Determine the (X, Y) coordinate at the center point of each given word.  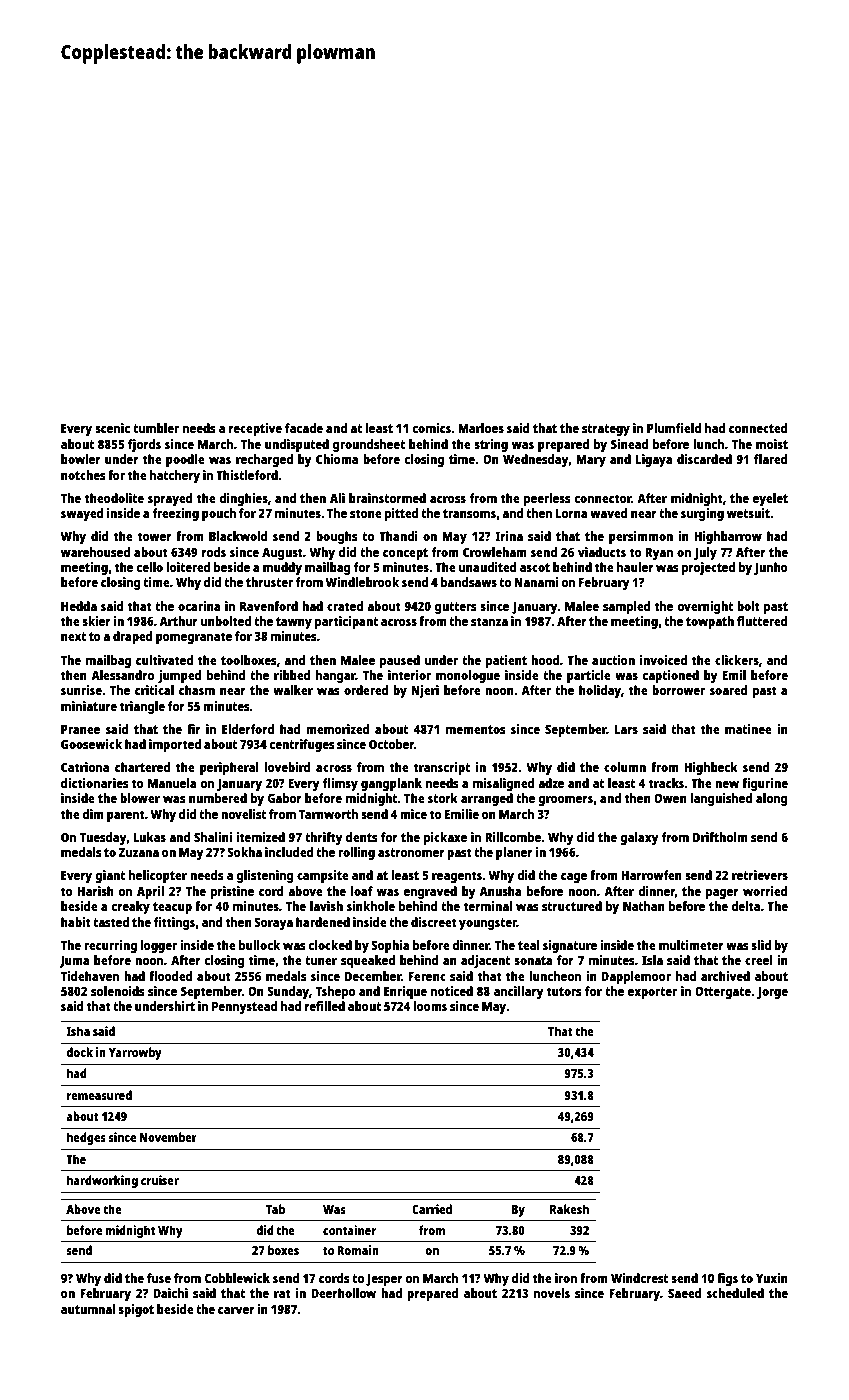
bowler (81, 459)
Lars (626, 729)
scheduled (735, 1293)
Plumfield (674, 428)
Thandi (398, 536)
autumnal (88, 1309)
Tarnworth (328, 814)
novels (552, 1293)
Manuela (172, 783)
